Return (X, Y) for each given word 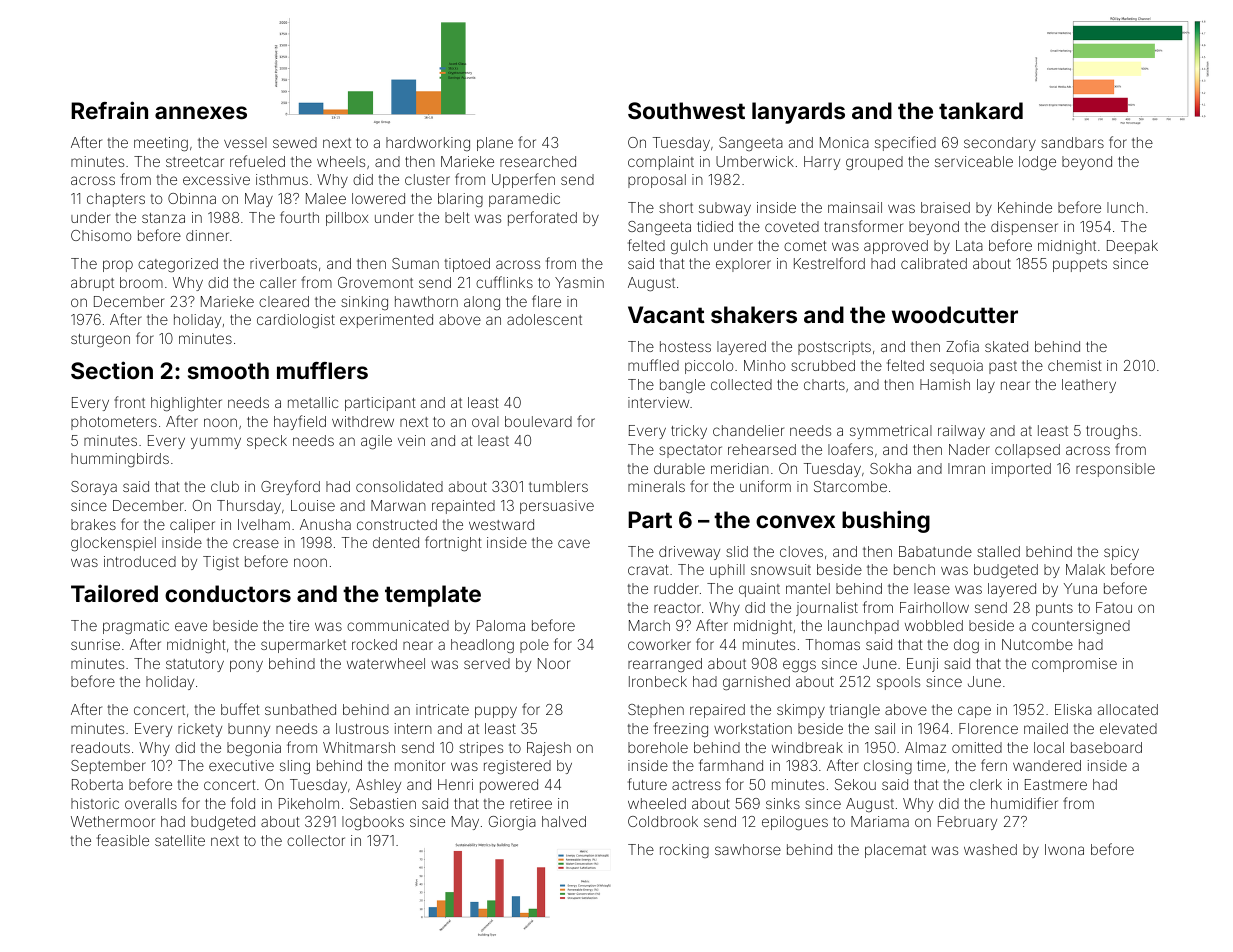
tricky (689, 432)
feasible (123, 840)
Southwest (686, 110)
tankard (981, 110)
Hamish (945, 384)
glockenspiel (113, 544)
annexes (201, 112)
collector (316, 840)
